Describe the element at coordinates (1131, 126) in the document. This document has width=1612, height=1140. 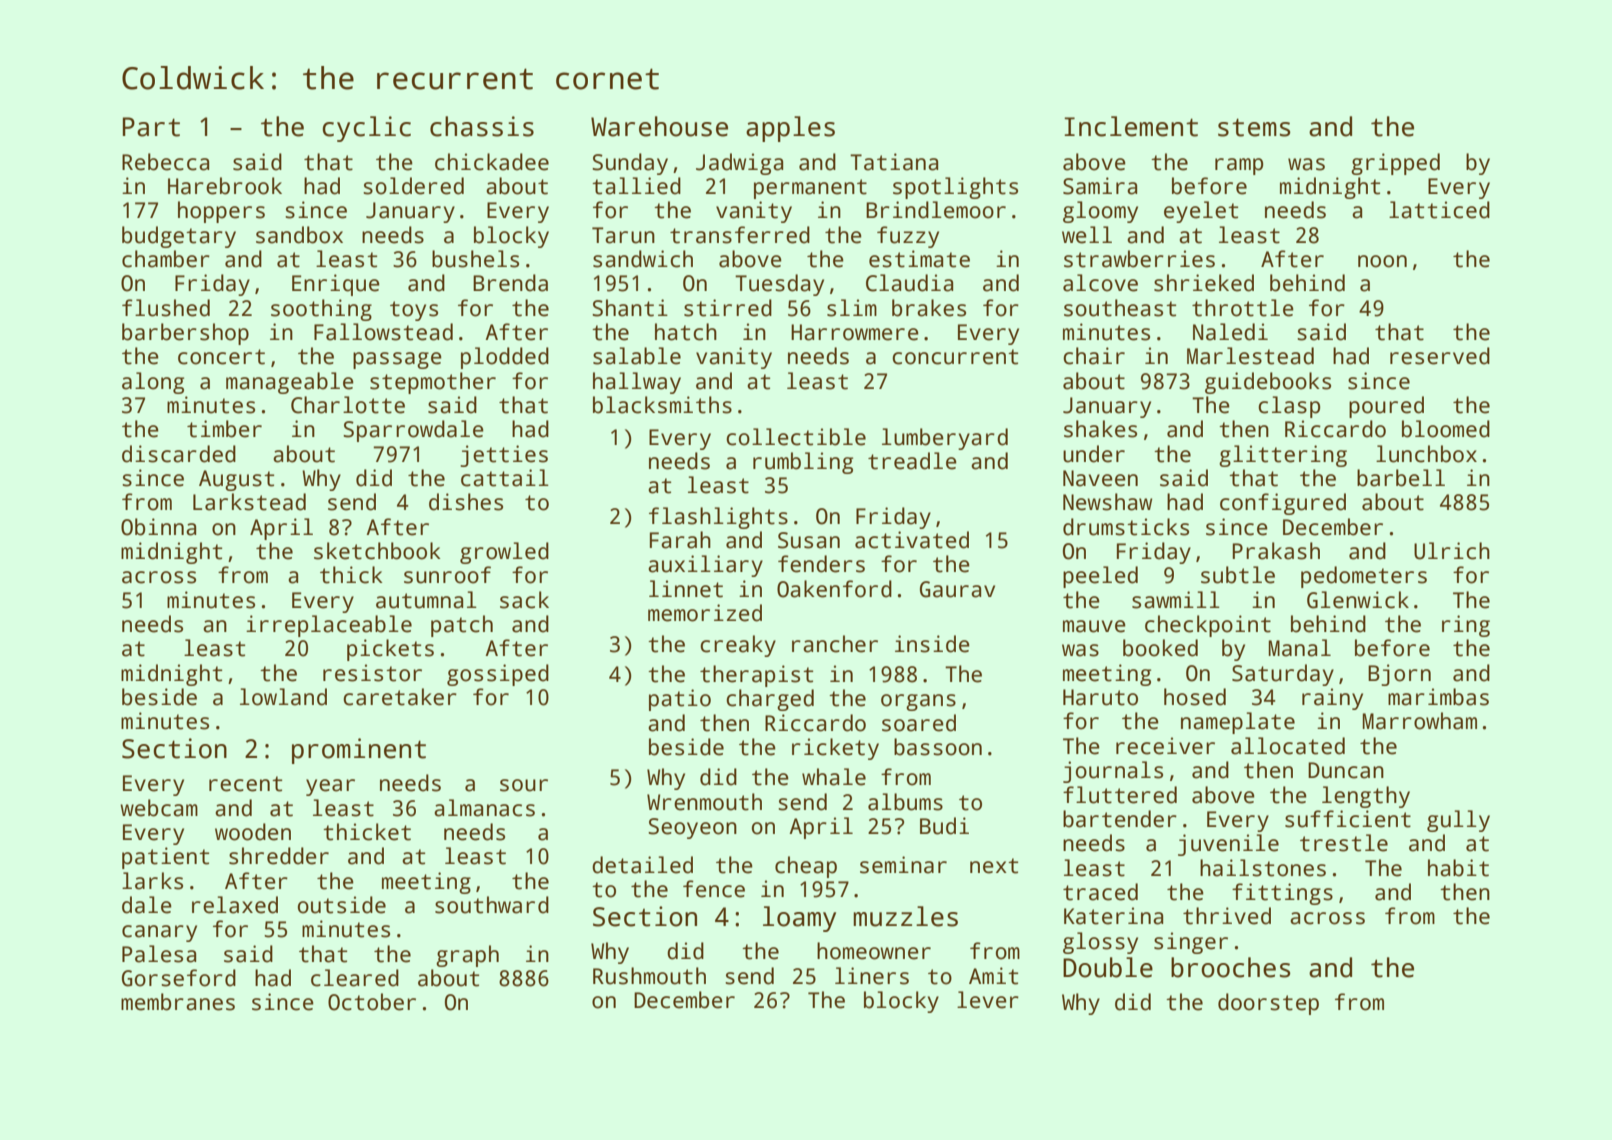
I see `Inclement` at that location.
